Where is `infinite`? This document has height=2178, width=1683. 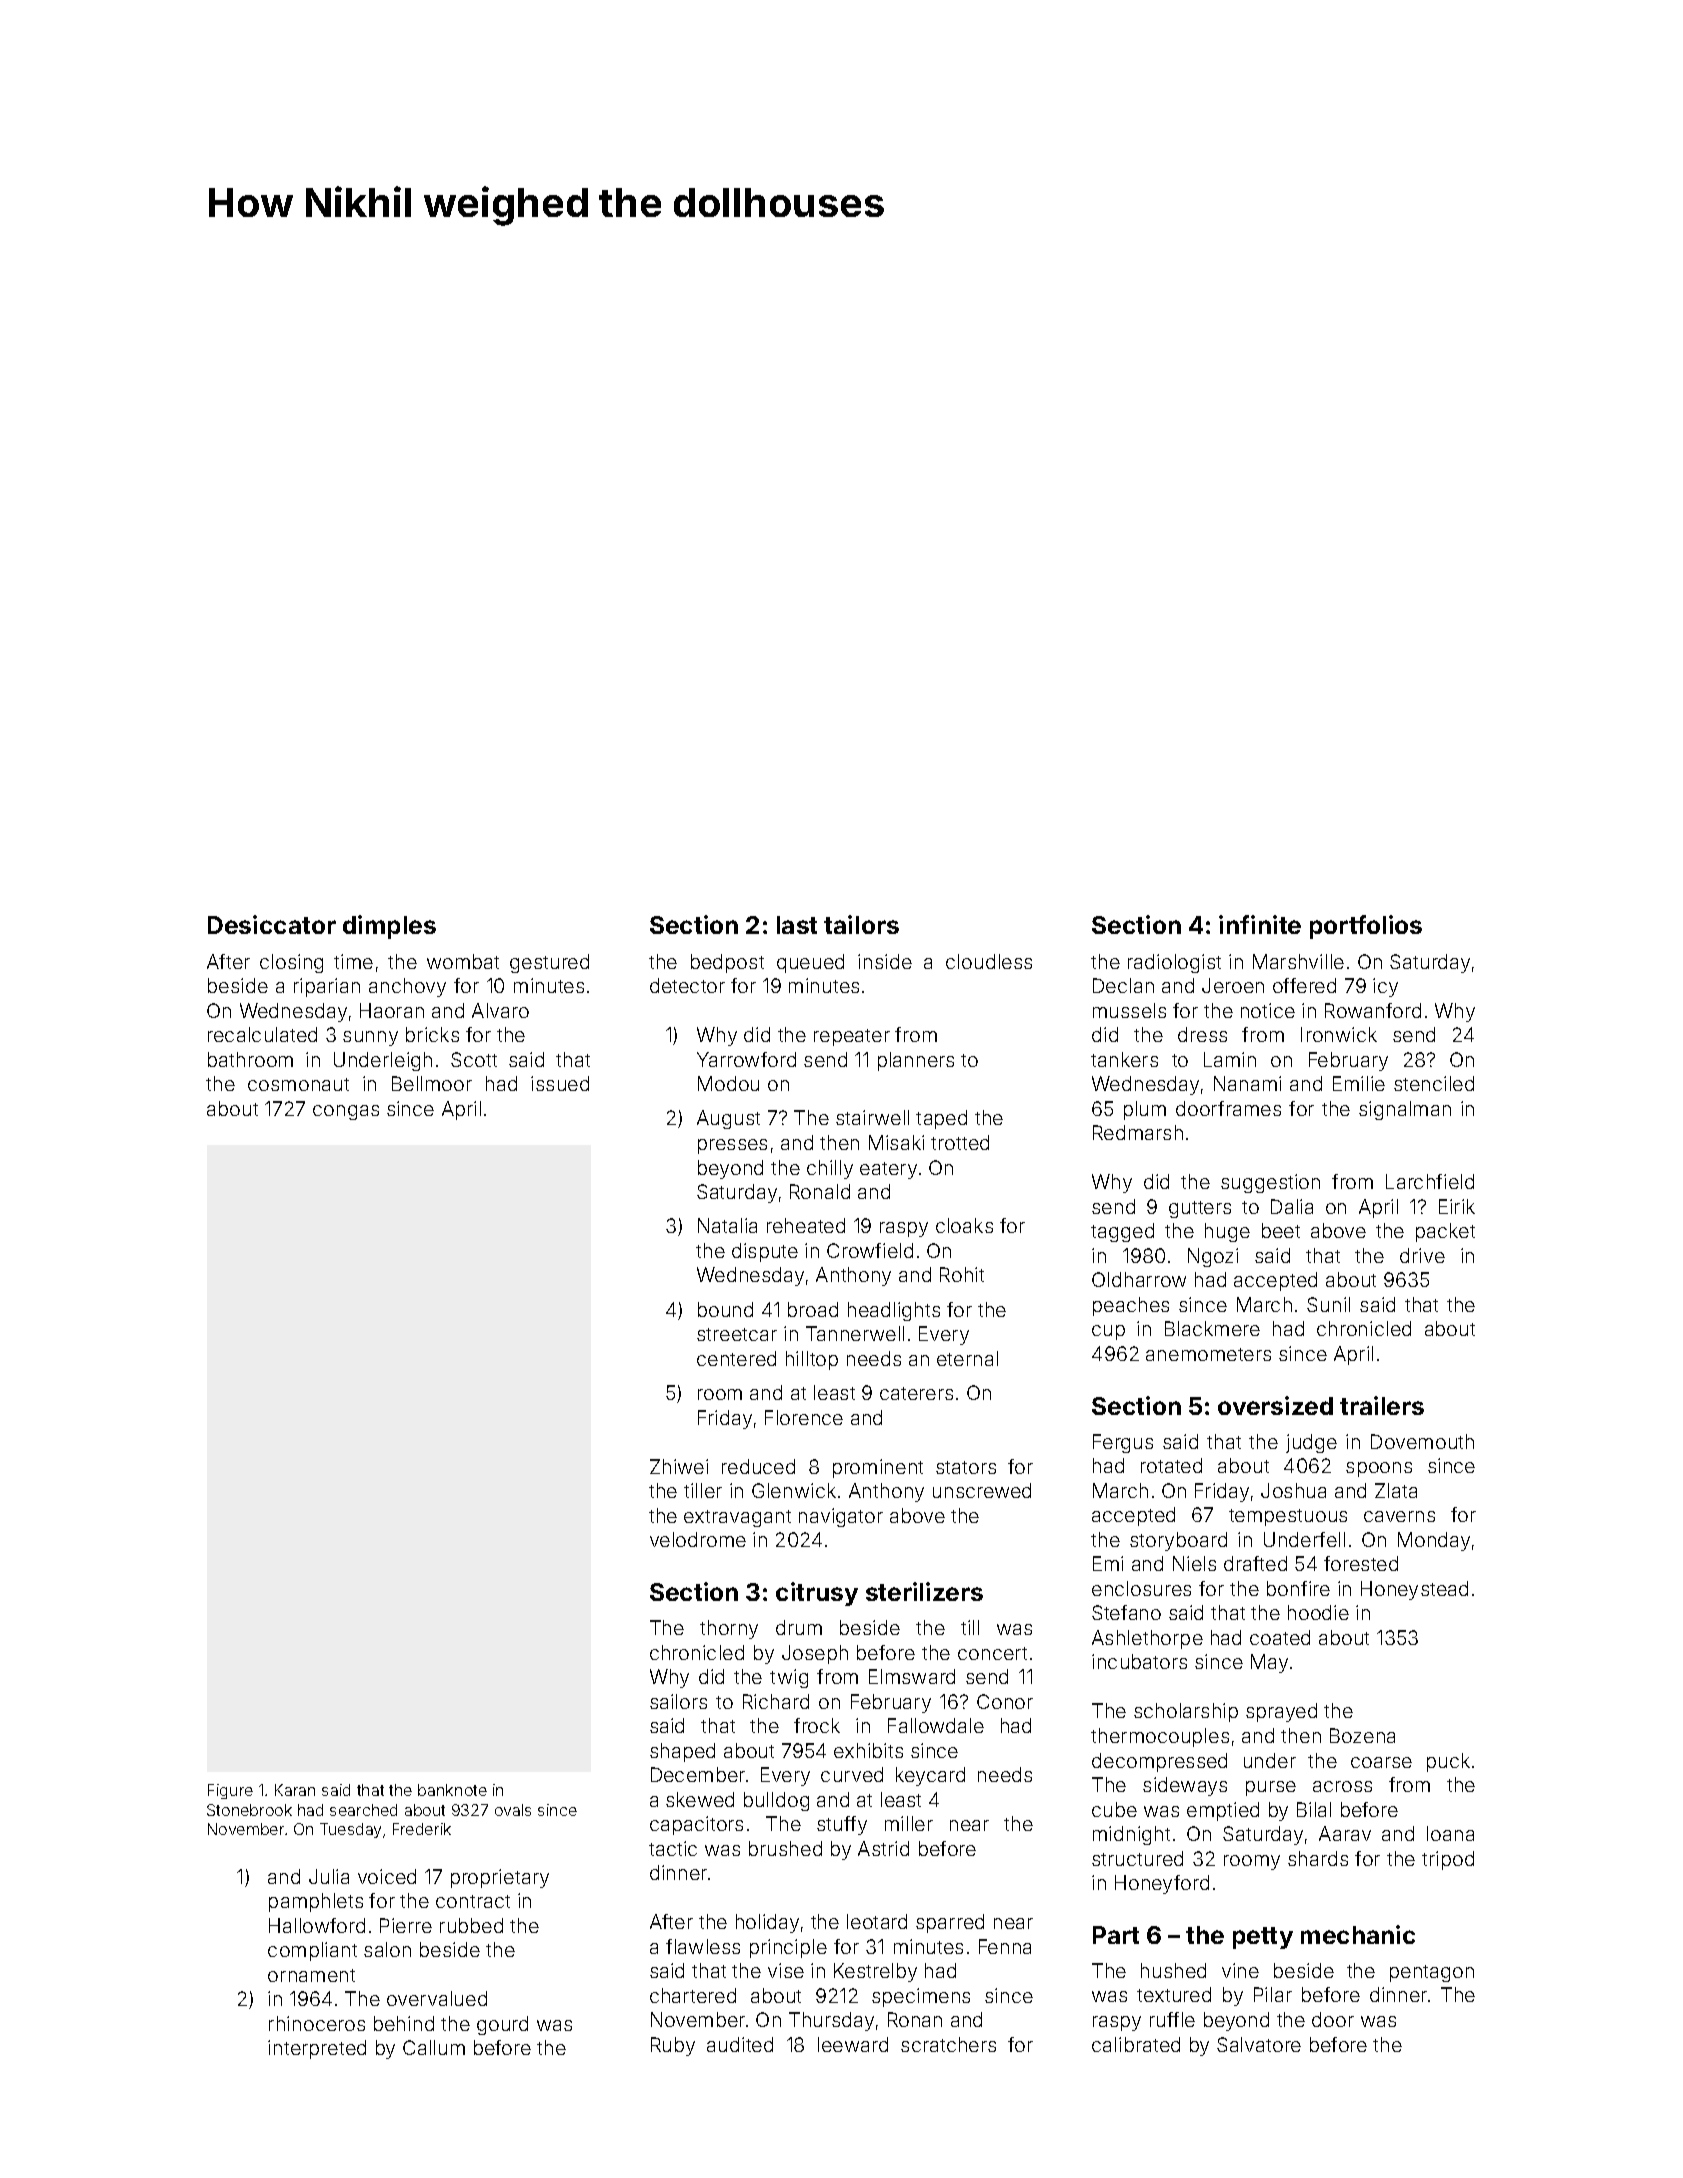 infinite is located at coordinates (1260, 924).
